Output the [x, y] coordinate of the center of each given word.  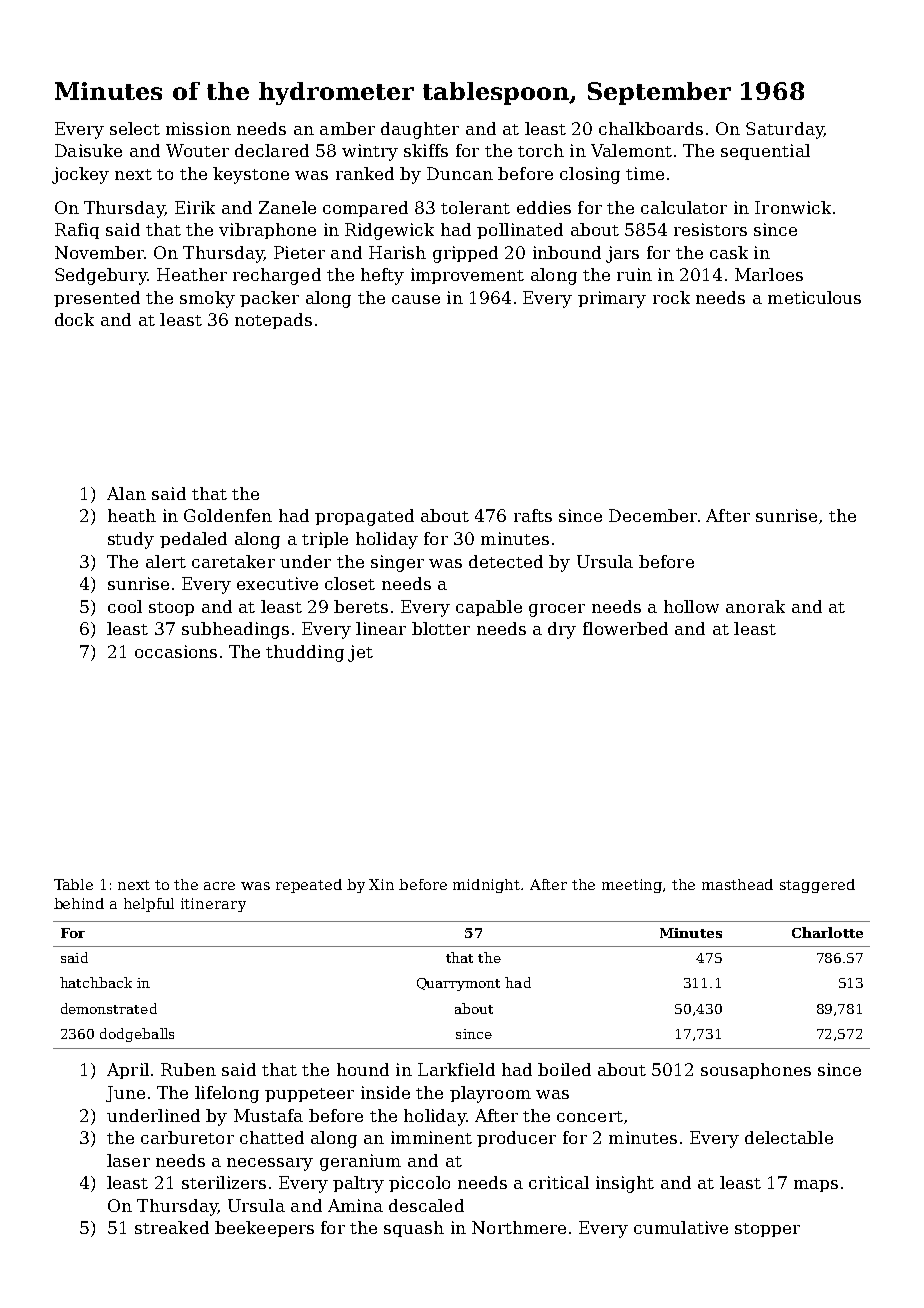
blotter [441, 628]
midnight [487, 886]
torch [541, 150]
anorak [755, 606]
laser [128, 1160]
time [645, 173]
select [135, 128]
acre [219, 886]
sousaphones [756, 1071]
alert [166, 561]
